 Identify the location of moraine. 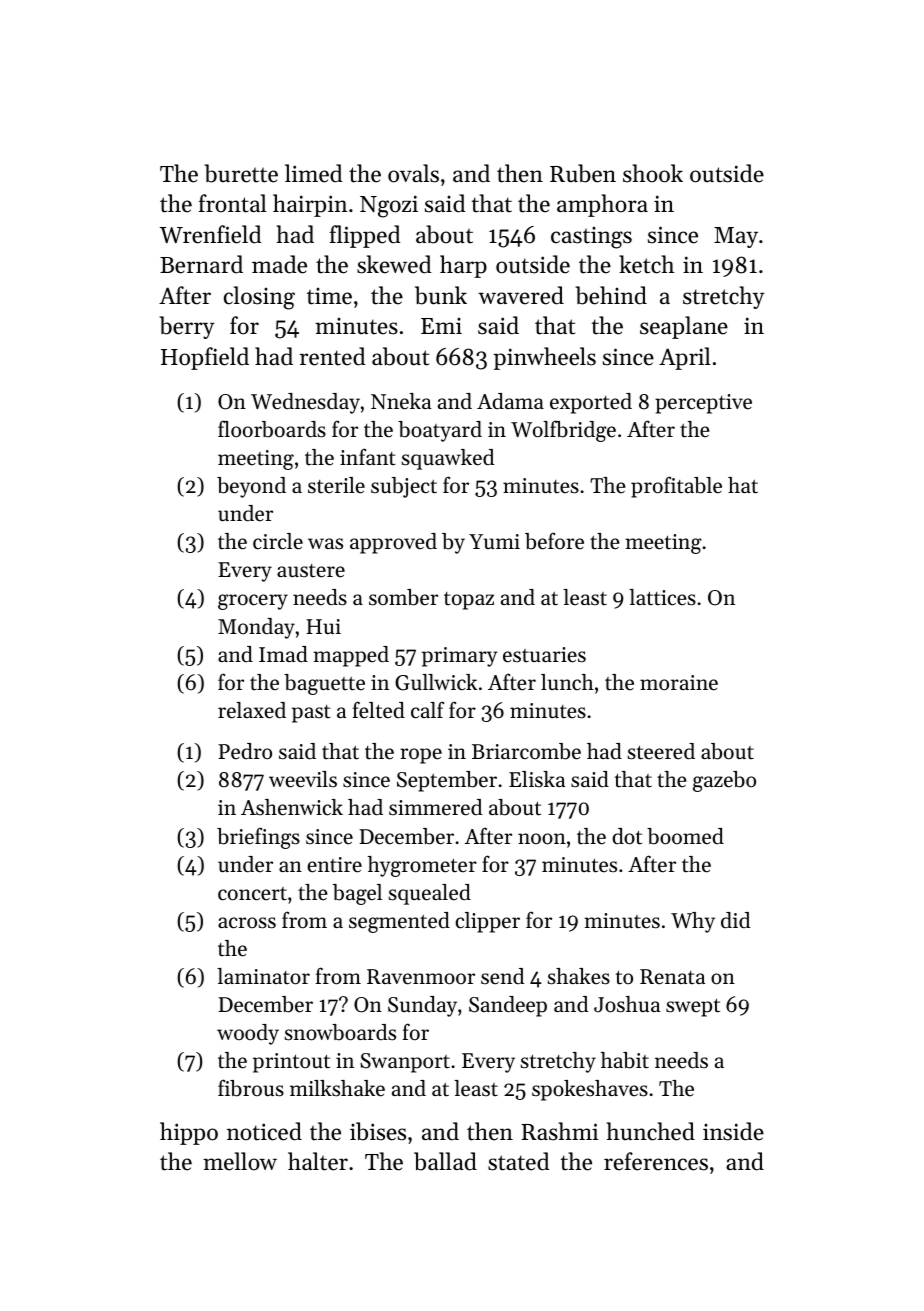
(679, 683).
